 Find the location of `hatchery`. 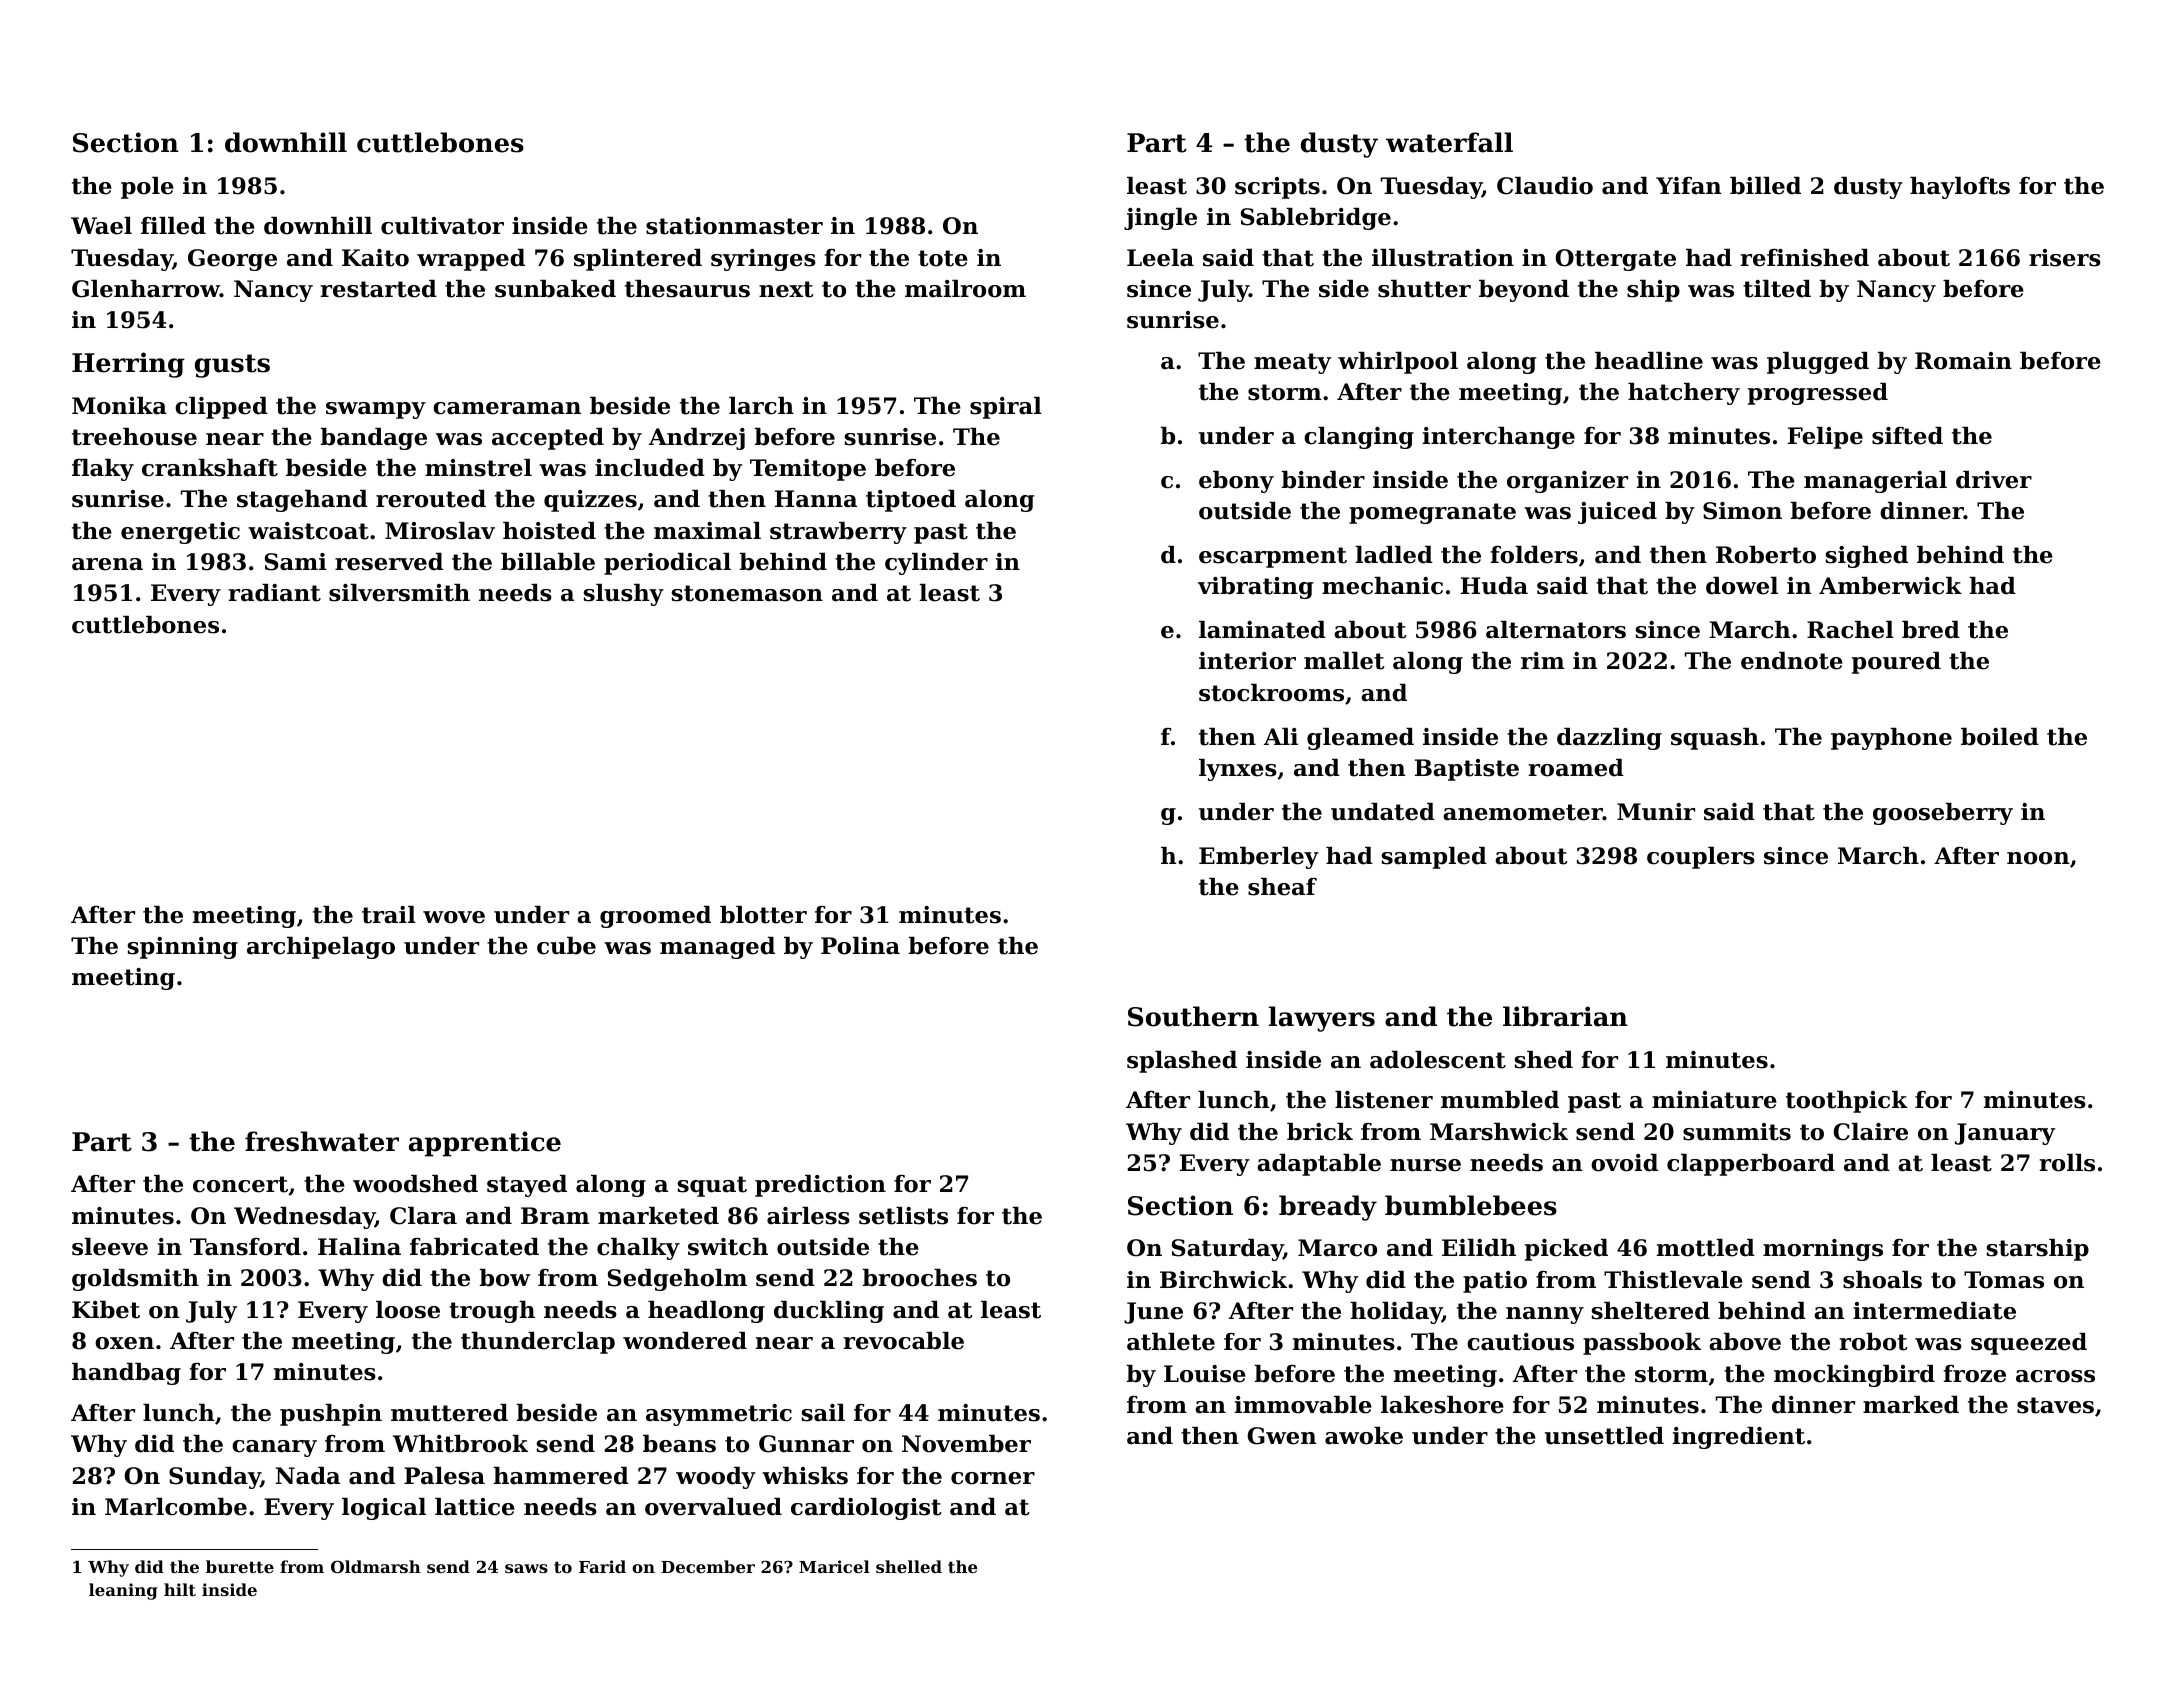

hatchery is located at coordinates (1684, 394).
